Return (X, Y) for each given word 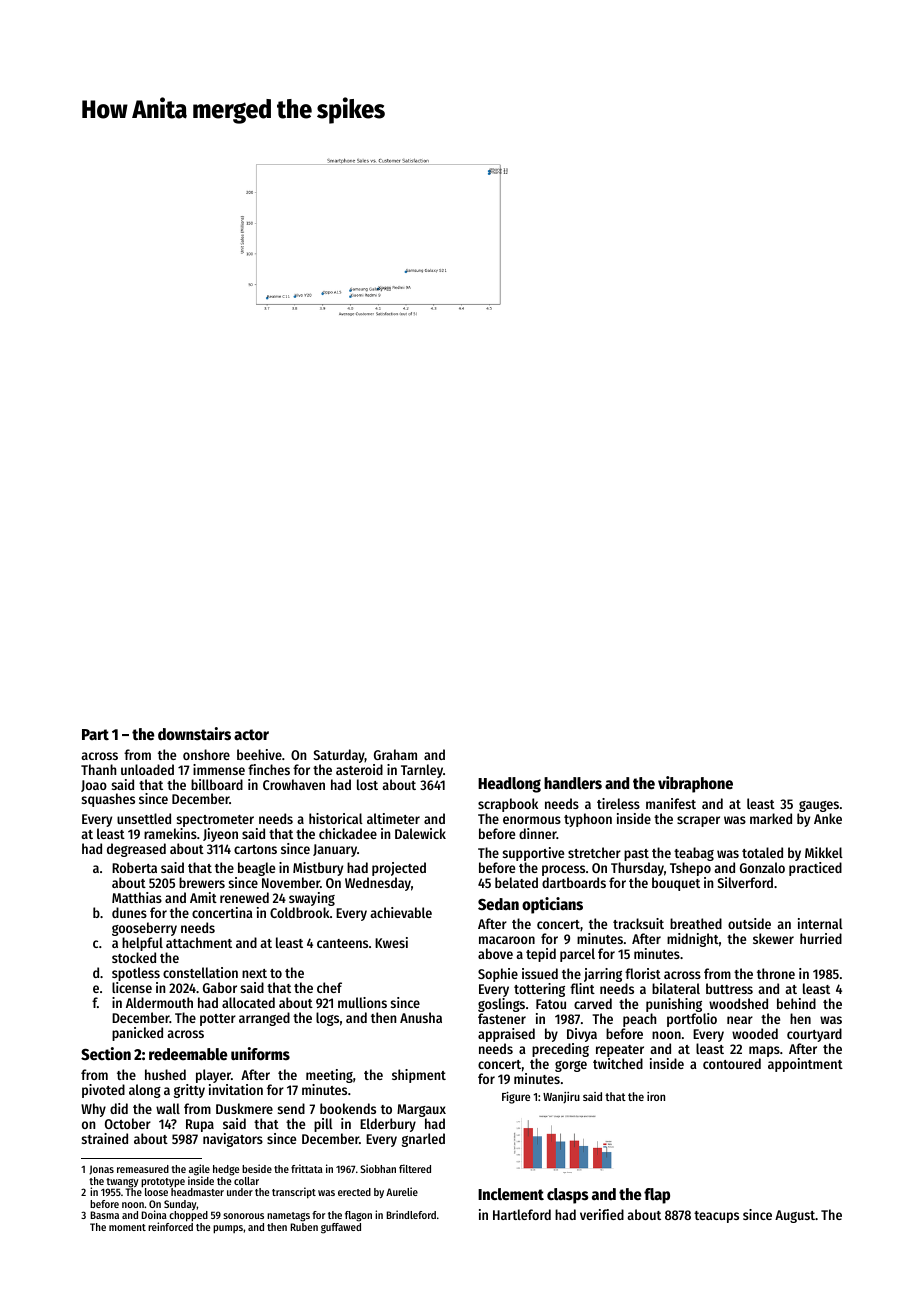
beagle (256, 869)
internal (820, 923)
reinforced (170, 1226)
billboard (217, 784)
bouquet (676, 884)
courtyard (814, 1035)
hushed (165, 1074)
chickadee (348, 833)
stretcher (594, 852)
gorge (571, 1066)
